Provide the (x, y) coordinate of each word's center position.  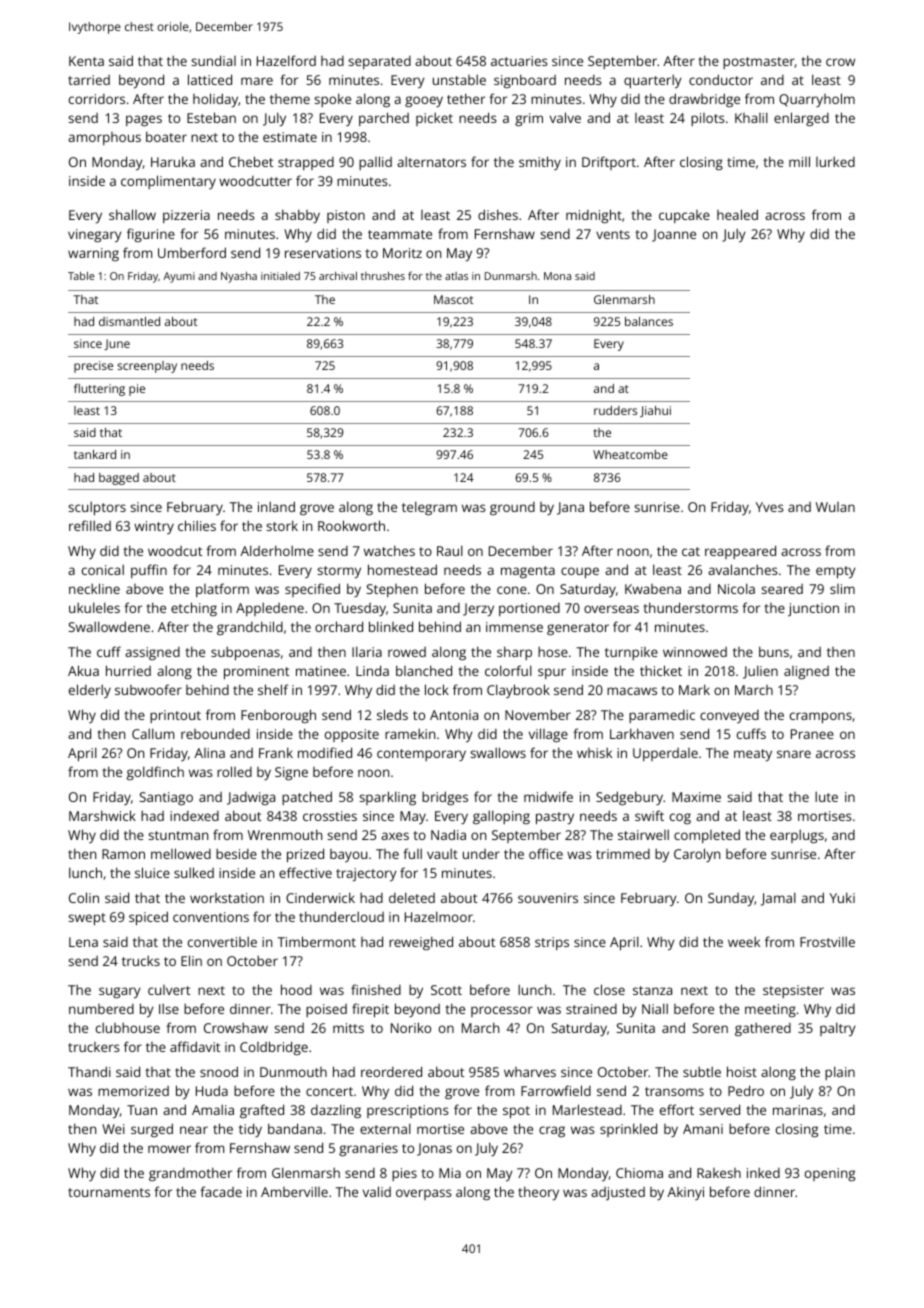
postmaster (759, 63)
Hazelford (286, 60)
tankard (95, 454)
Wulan (835, 507)
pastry (555, 818)
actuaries (519, 61)
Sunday (731, 900)
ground (512, 508)
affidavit (195, 1046)
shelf (273, 689)
